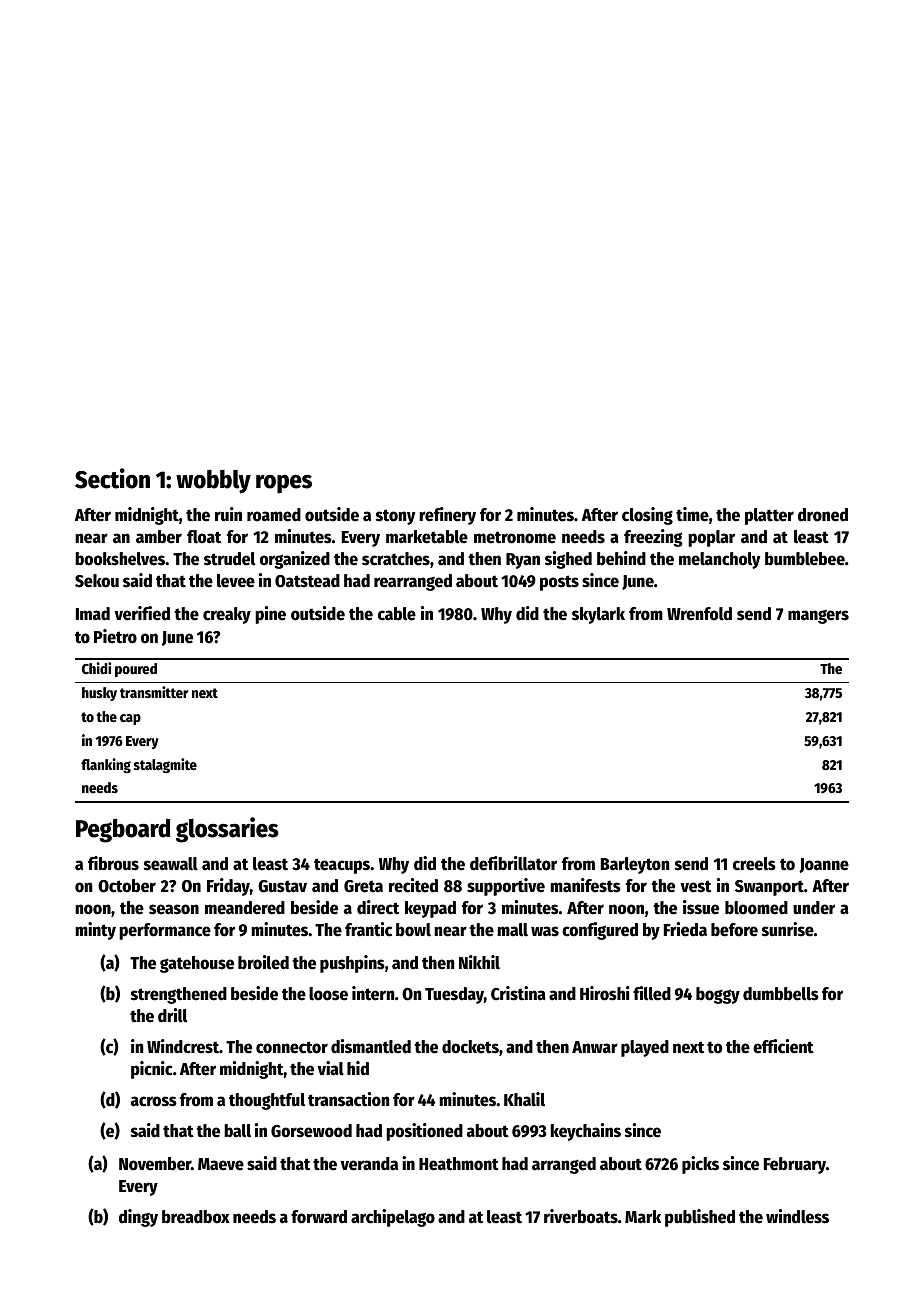  What do you see at coordinates (754, 864) in the screenshot?
I see `creels` at bounding box center [754, 864].
